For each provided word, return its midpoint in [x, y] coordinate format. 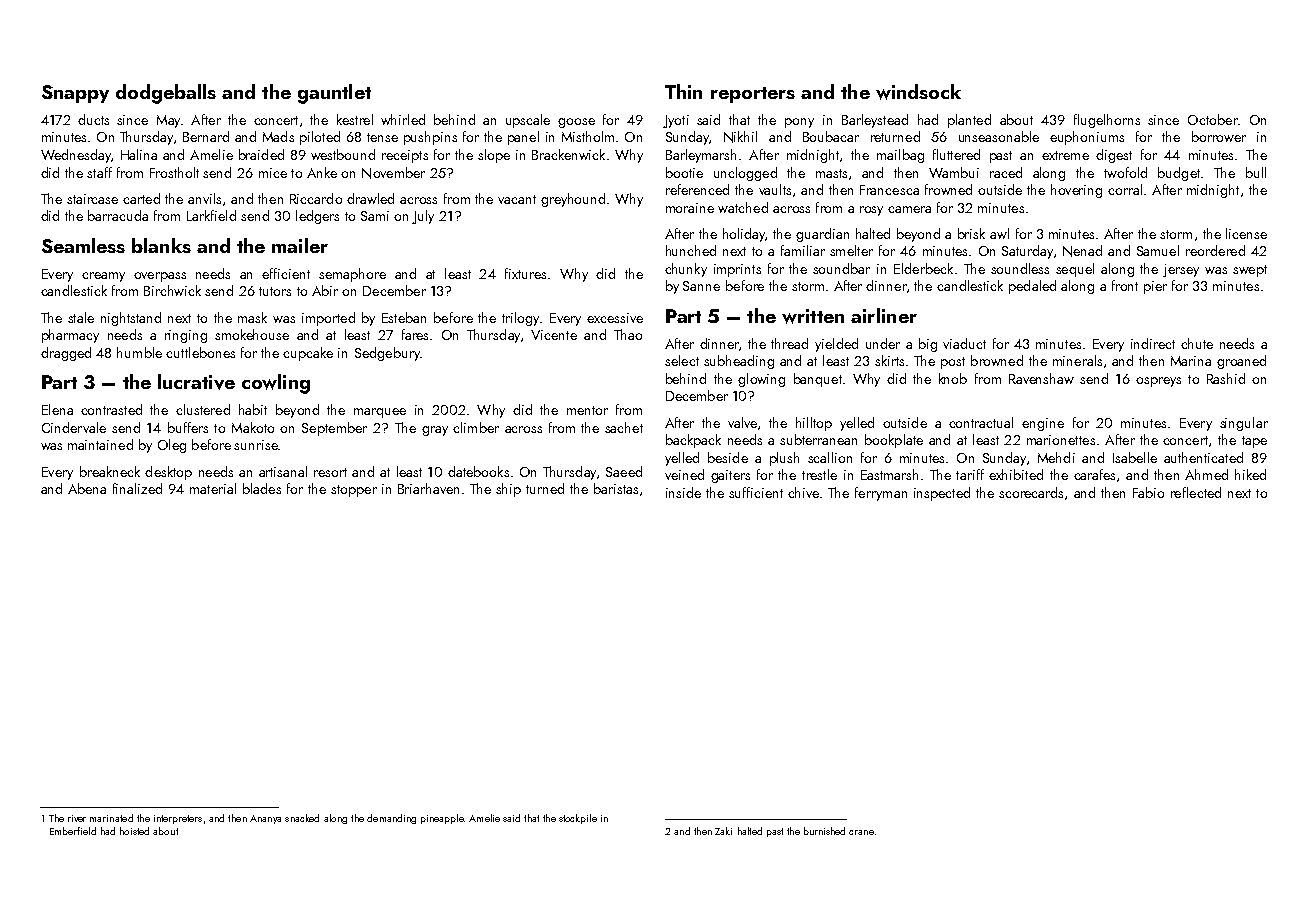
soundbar [841, 268]
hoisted [134, 831]
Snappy [75, 94]
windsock [918, 92]
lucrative [196, 382]
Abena [87, 488]
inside [683, 492]
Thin [683, 91]
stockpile [578, 819]
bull [1256, 172]
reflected [1196, 492]
